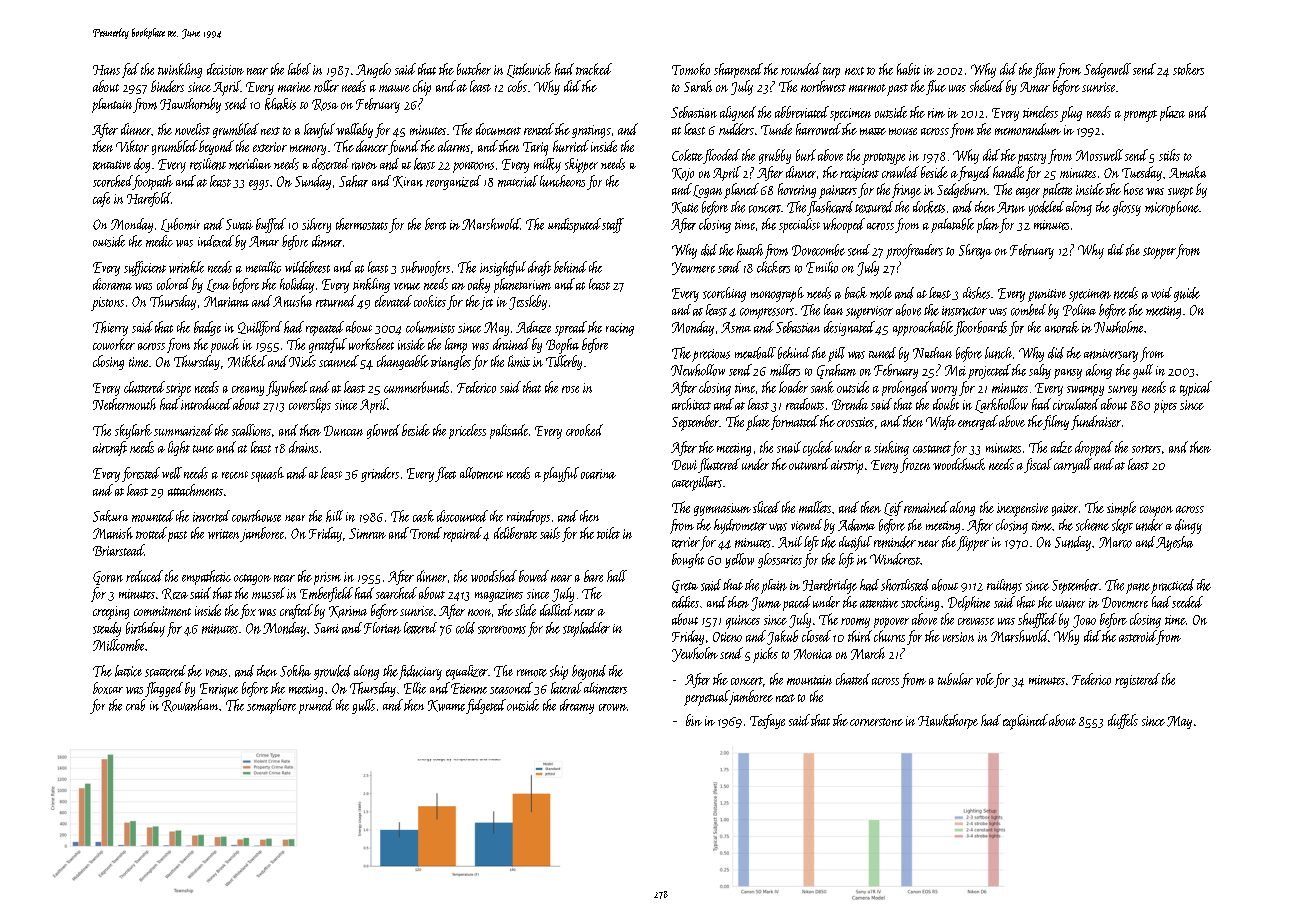 This document has width=1308, height=924. I want to click on twinkling, so click(180, 70).
